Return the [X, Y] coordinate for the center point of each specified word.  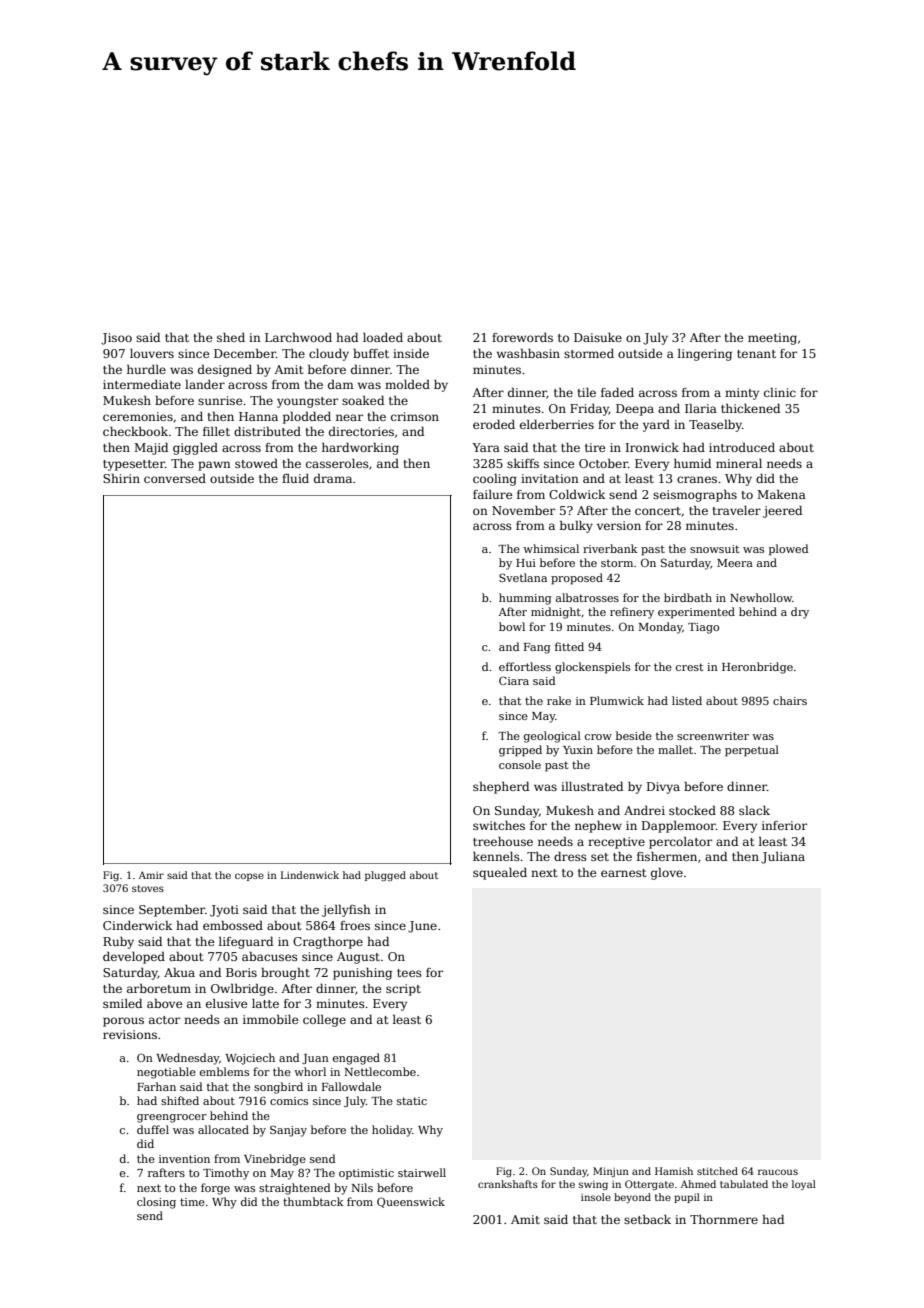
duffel [153, 1129]
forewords [522, 337]
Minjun [611, 1172]
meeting [772, 339]
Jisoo [116, 339]
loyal [804, 1185]
